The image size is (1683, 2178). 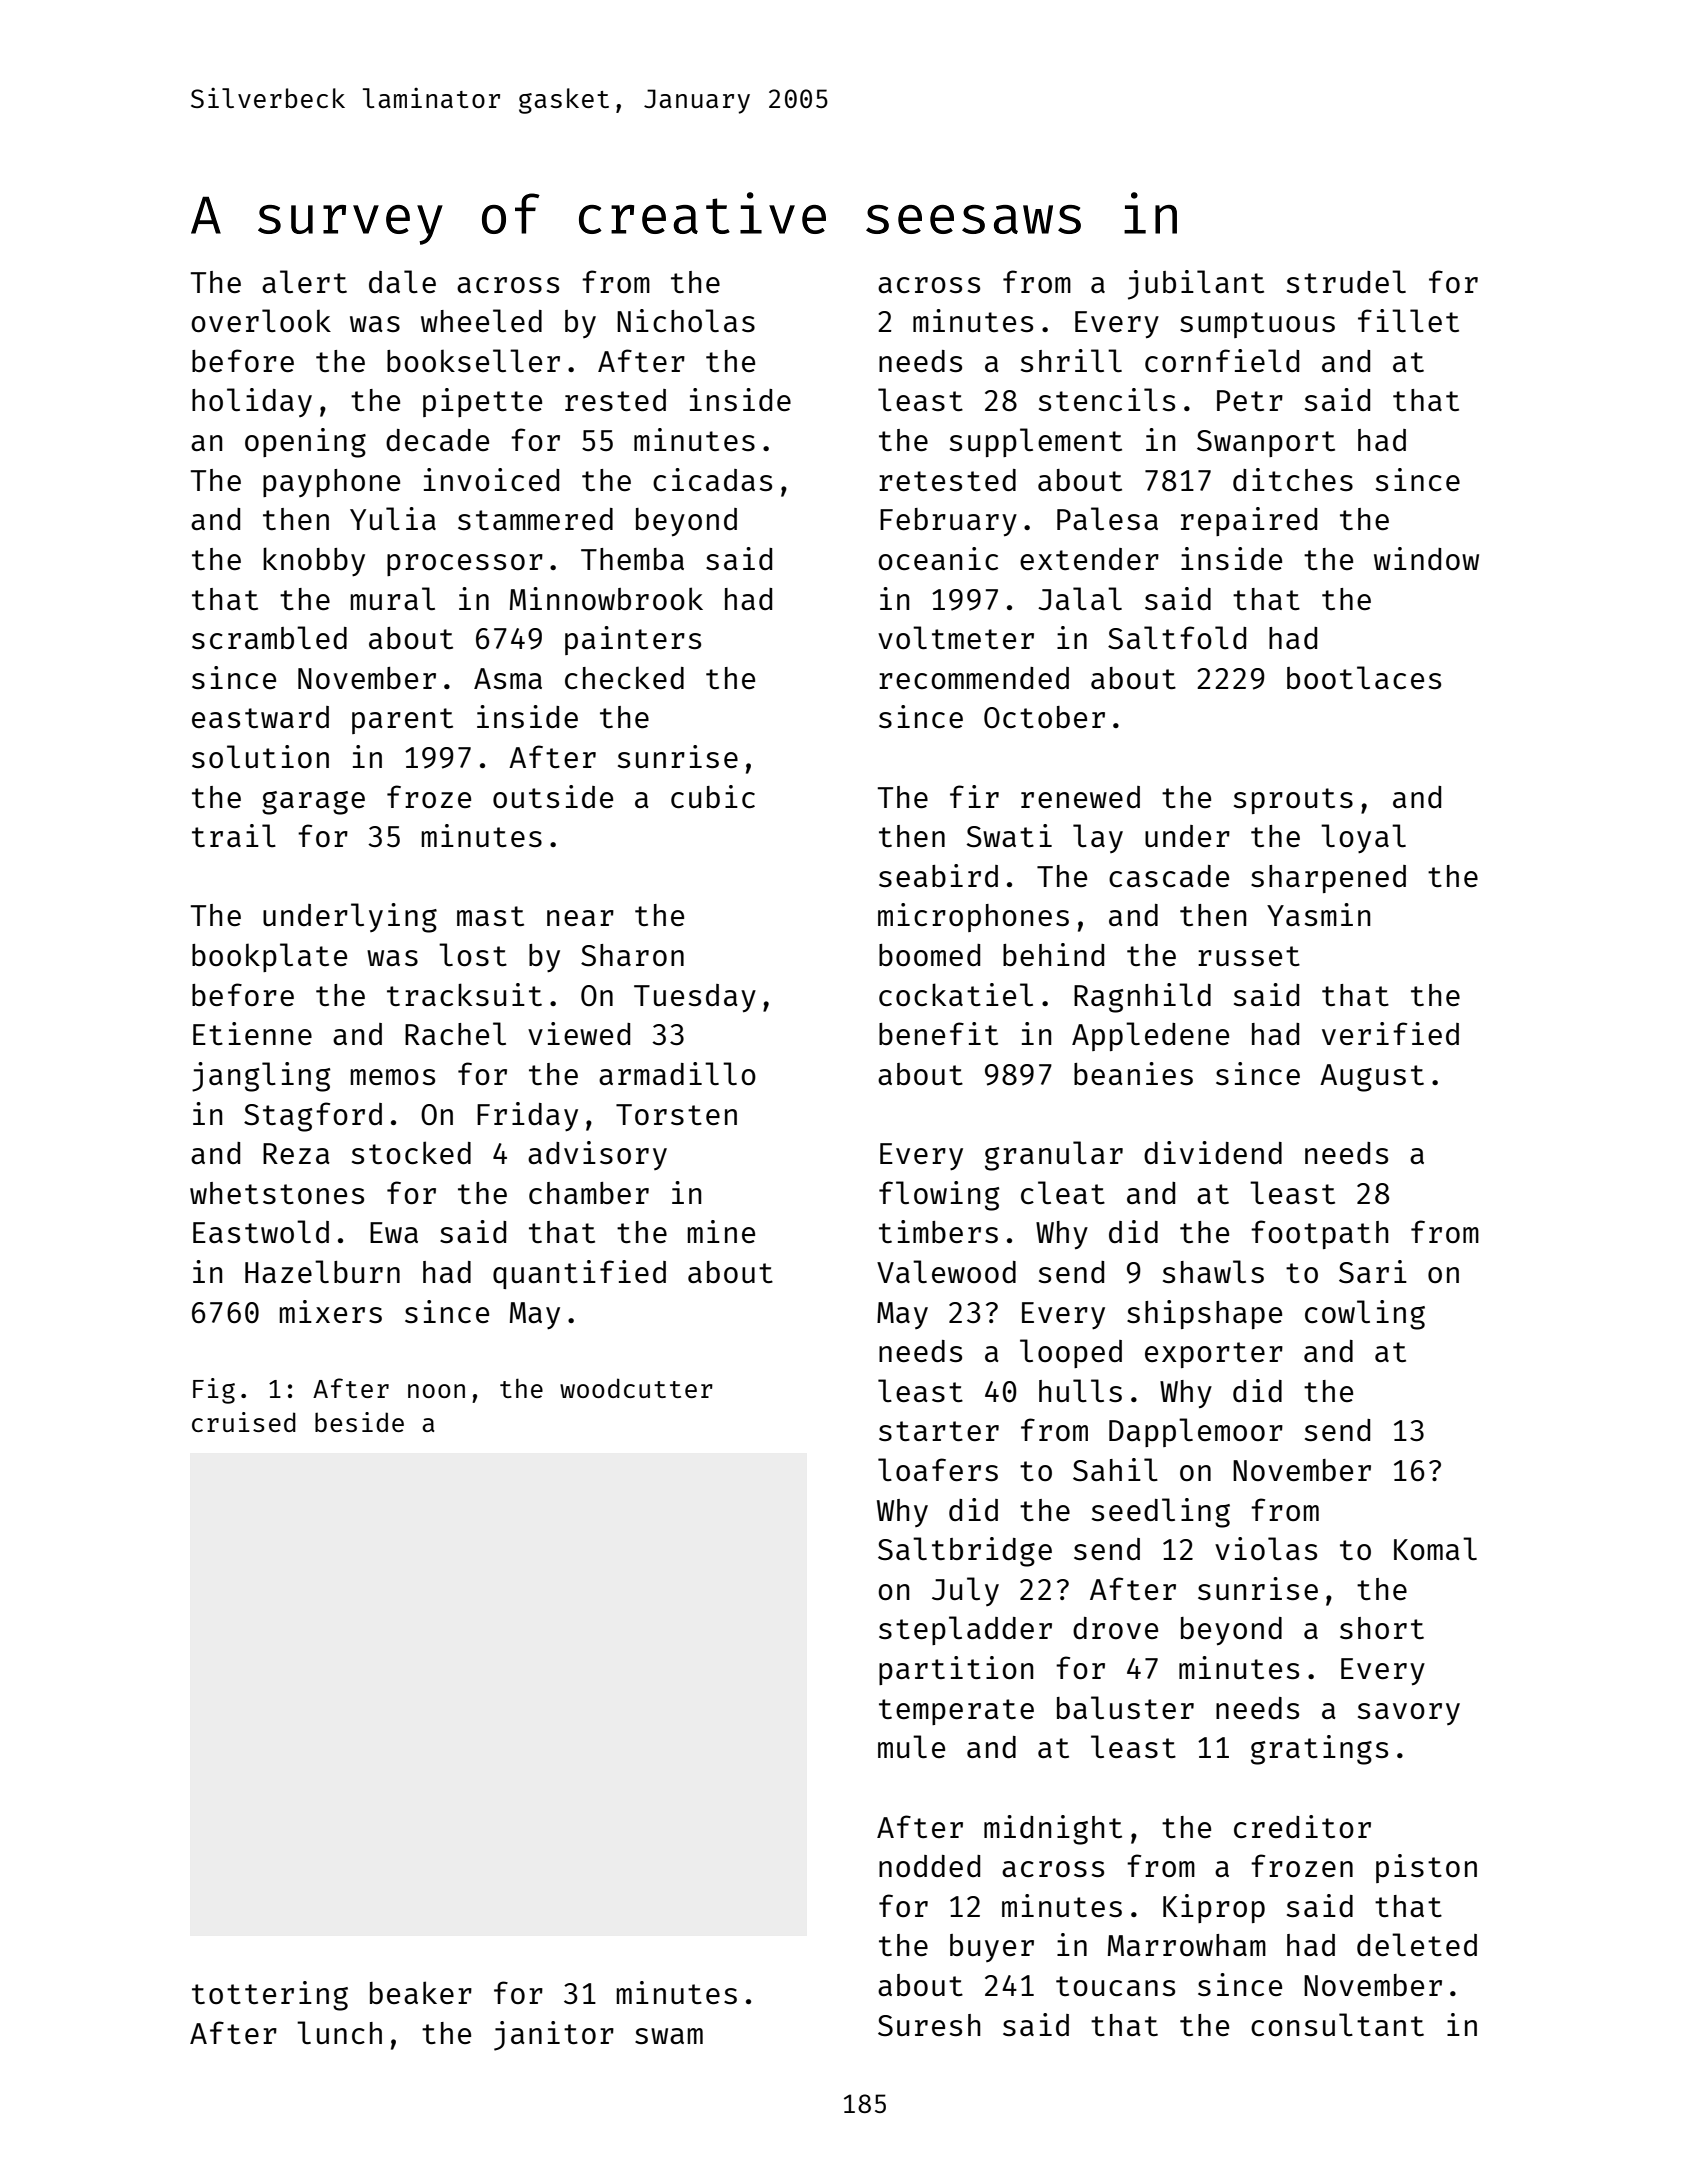 What do you see at coordinates (1337, 2025) in the screenshot?
I see `consultant` at bounding box center [1337, 2025].
